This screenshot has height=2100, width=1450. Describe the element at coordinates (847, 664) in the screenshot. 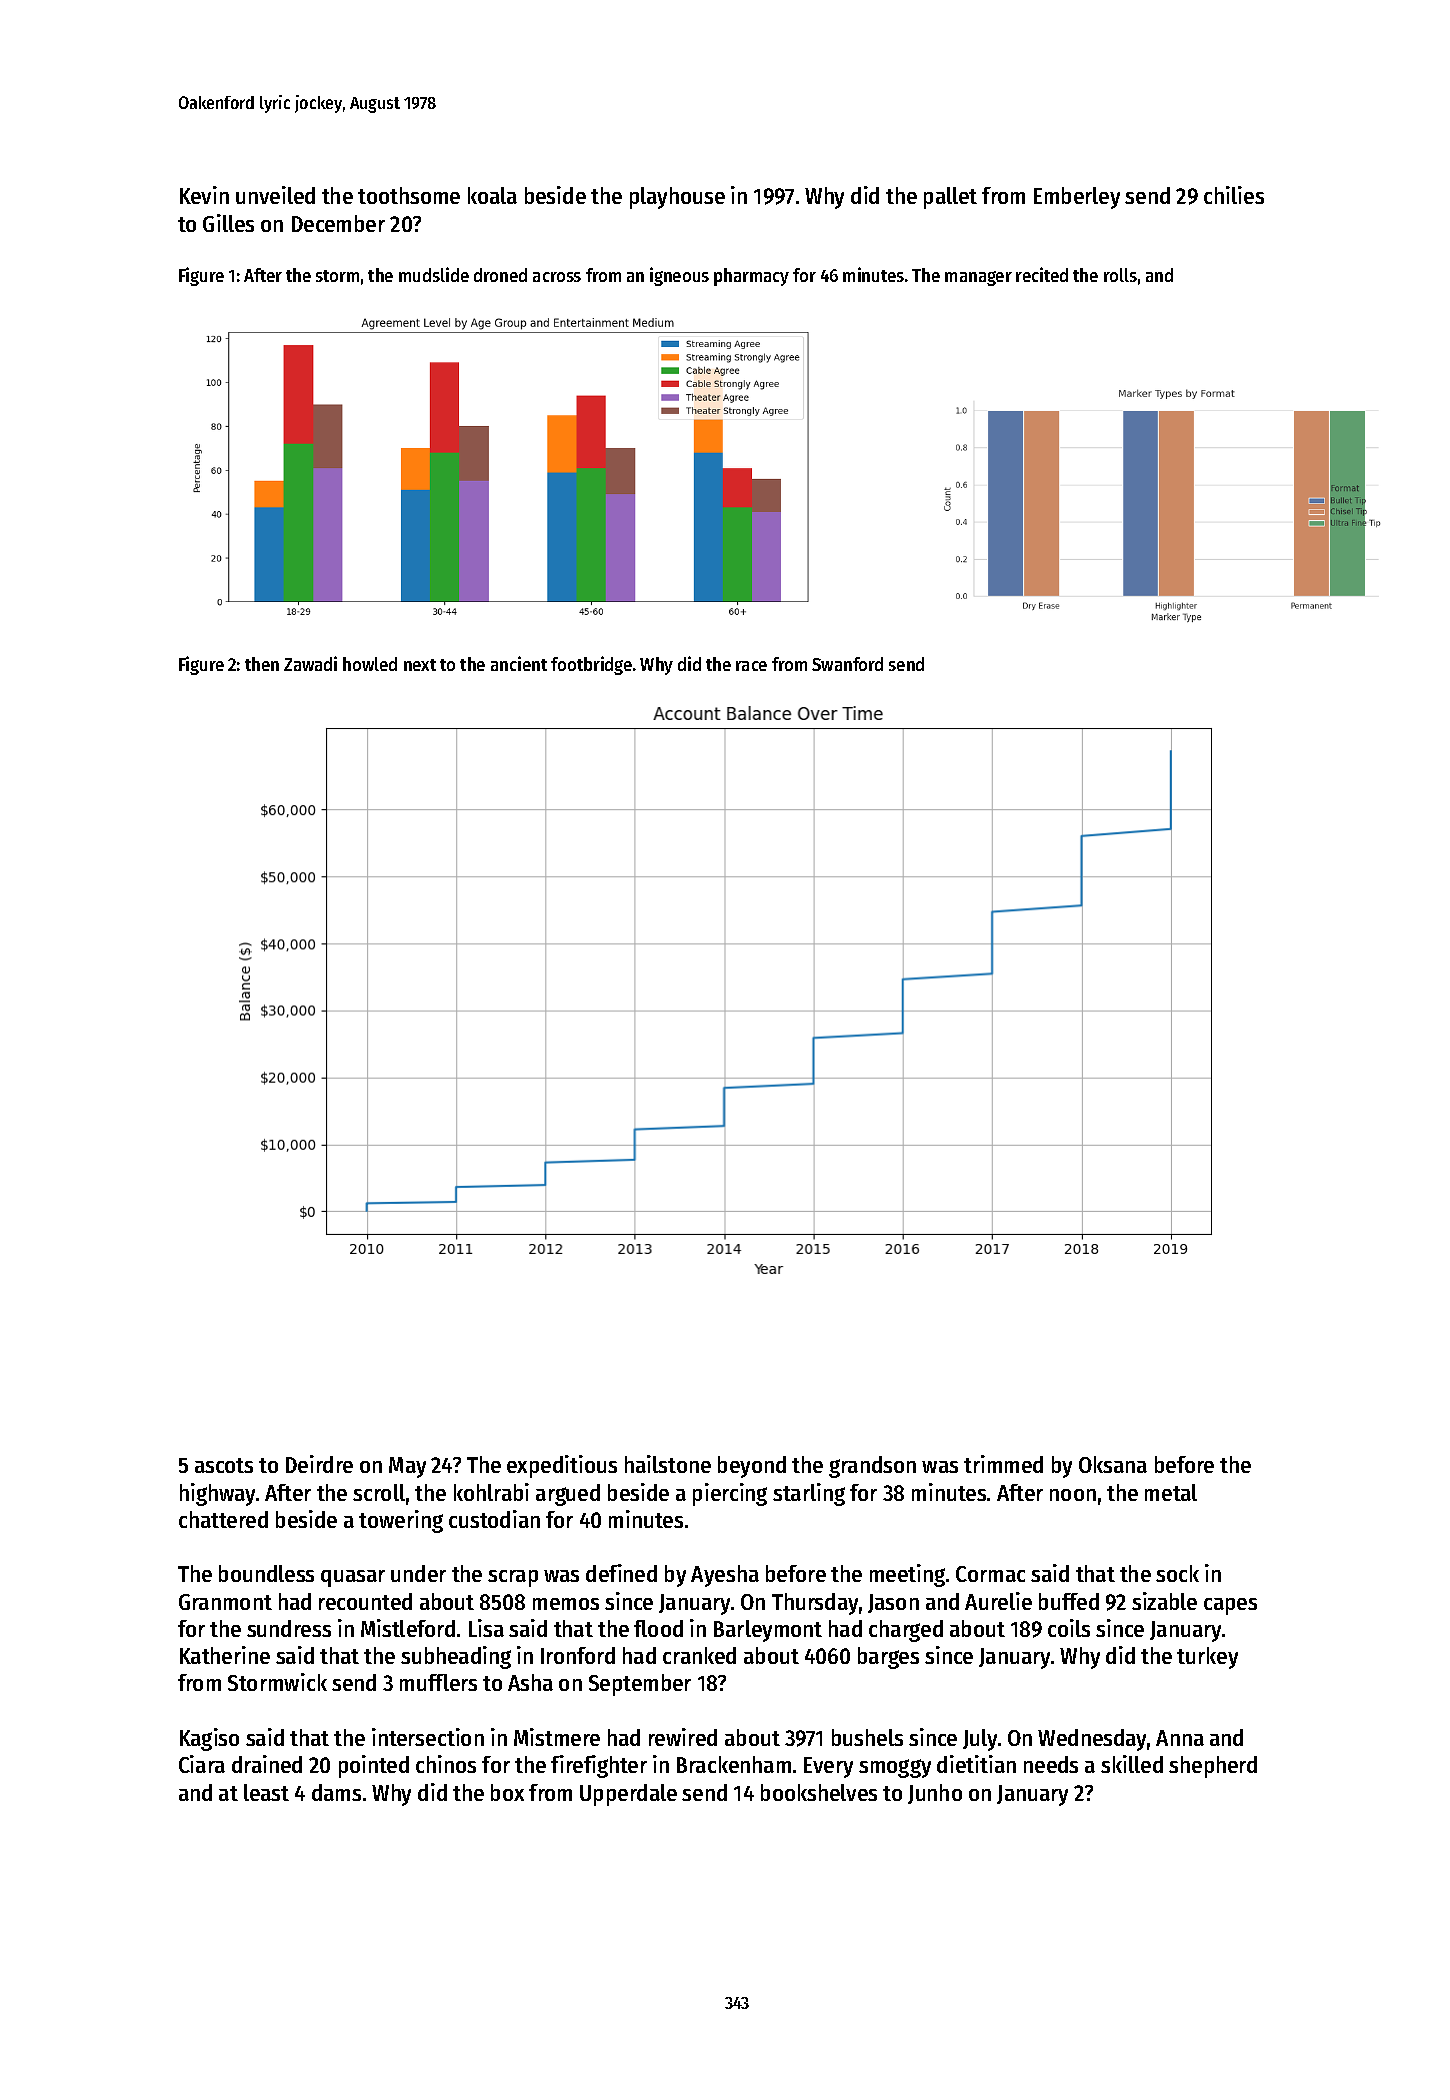

I see `Swanford` at that location.
